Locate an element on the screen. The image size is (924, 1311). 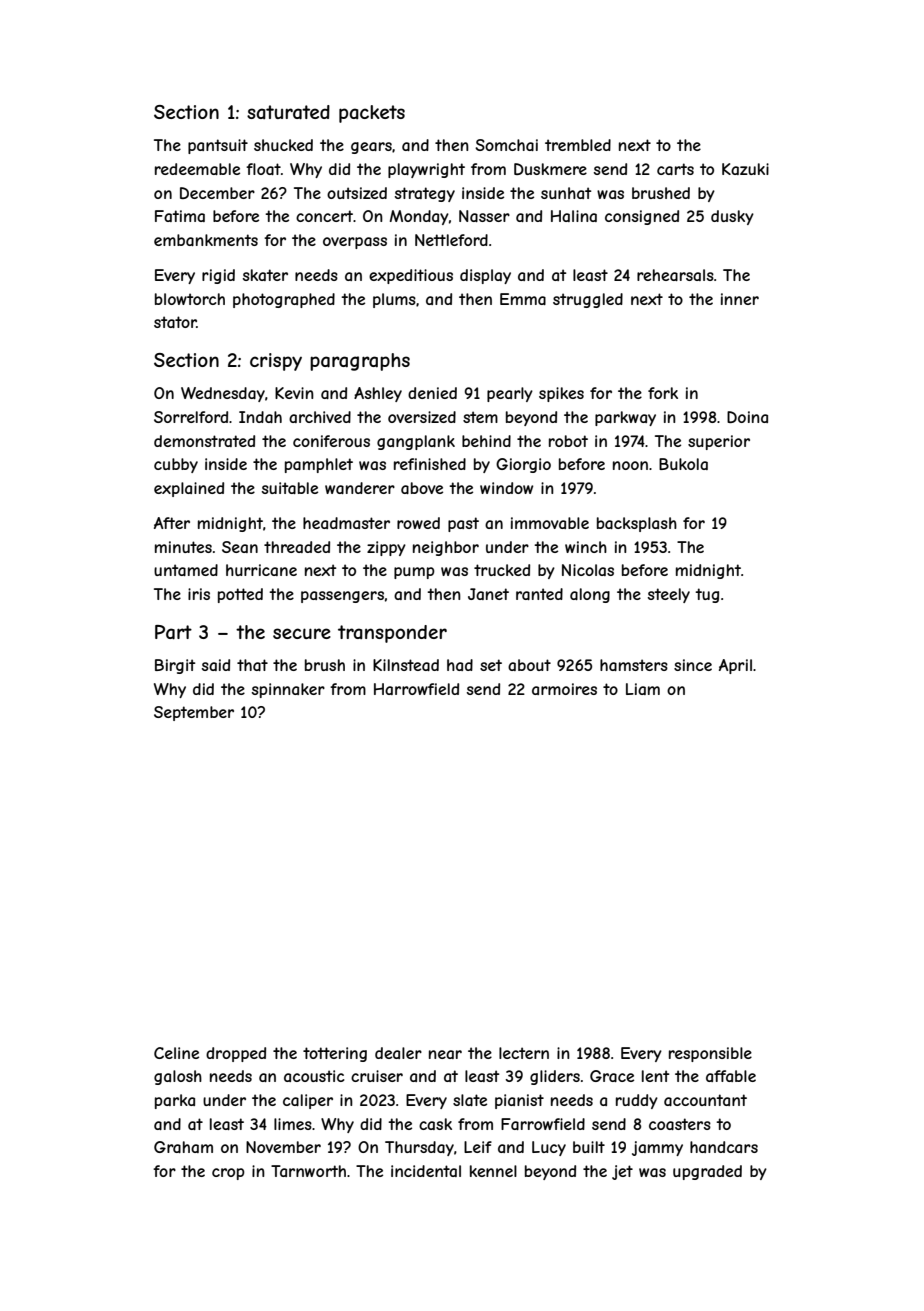
Kazuki is located at coordinates (745, 169).
